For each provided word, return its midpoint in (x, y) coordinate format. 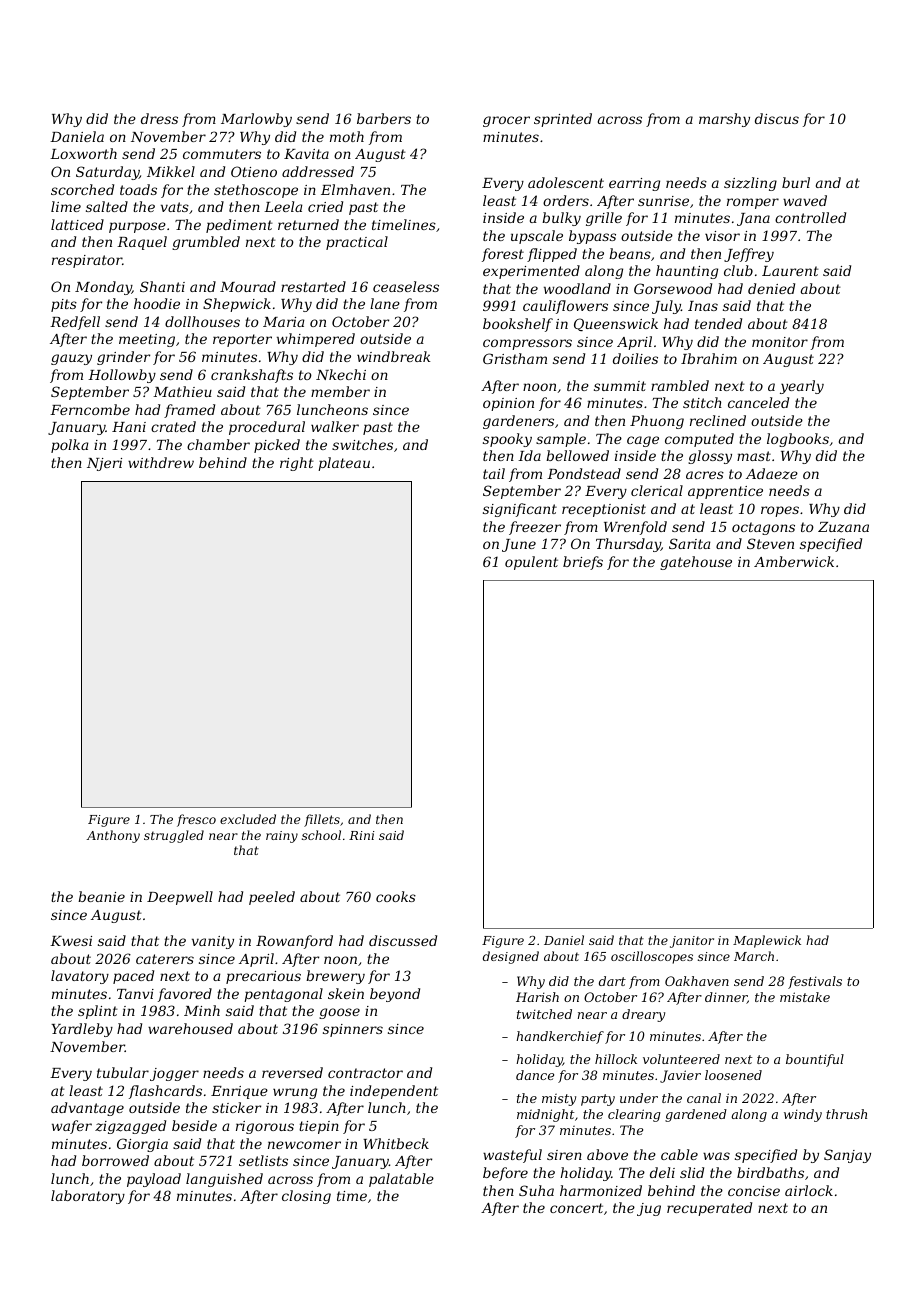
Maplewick (767, 941)
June (519, 545)
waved (805, 200)
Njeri (104, 464)
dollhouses (202, 321)
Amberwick (794, 561)
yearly (802, 387)
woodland (577, 288)
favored (185, 995)
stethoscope (256, 191)
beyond (395, 995)
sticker (236, 1107)
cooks (396, 896)
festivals (815, 982)
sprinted (563, 120)
